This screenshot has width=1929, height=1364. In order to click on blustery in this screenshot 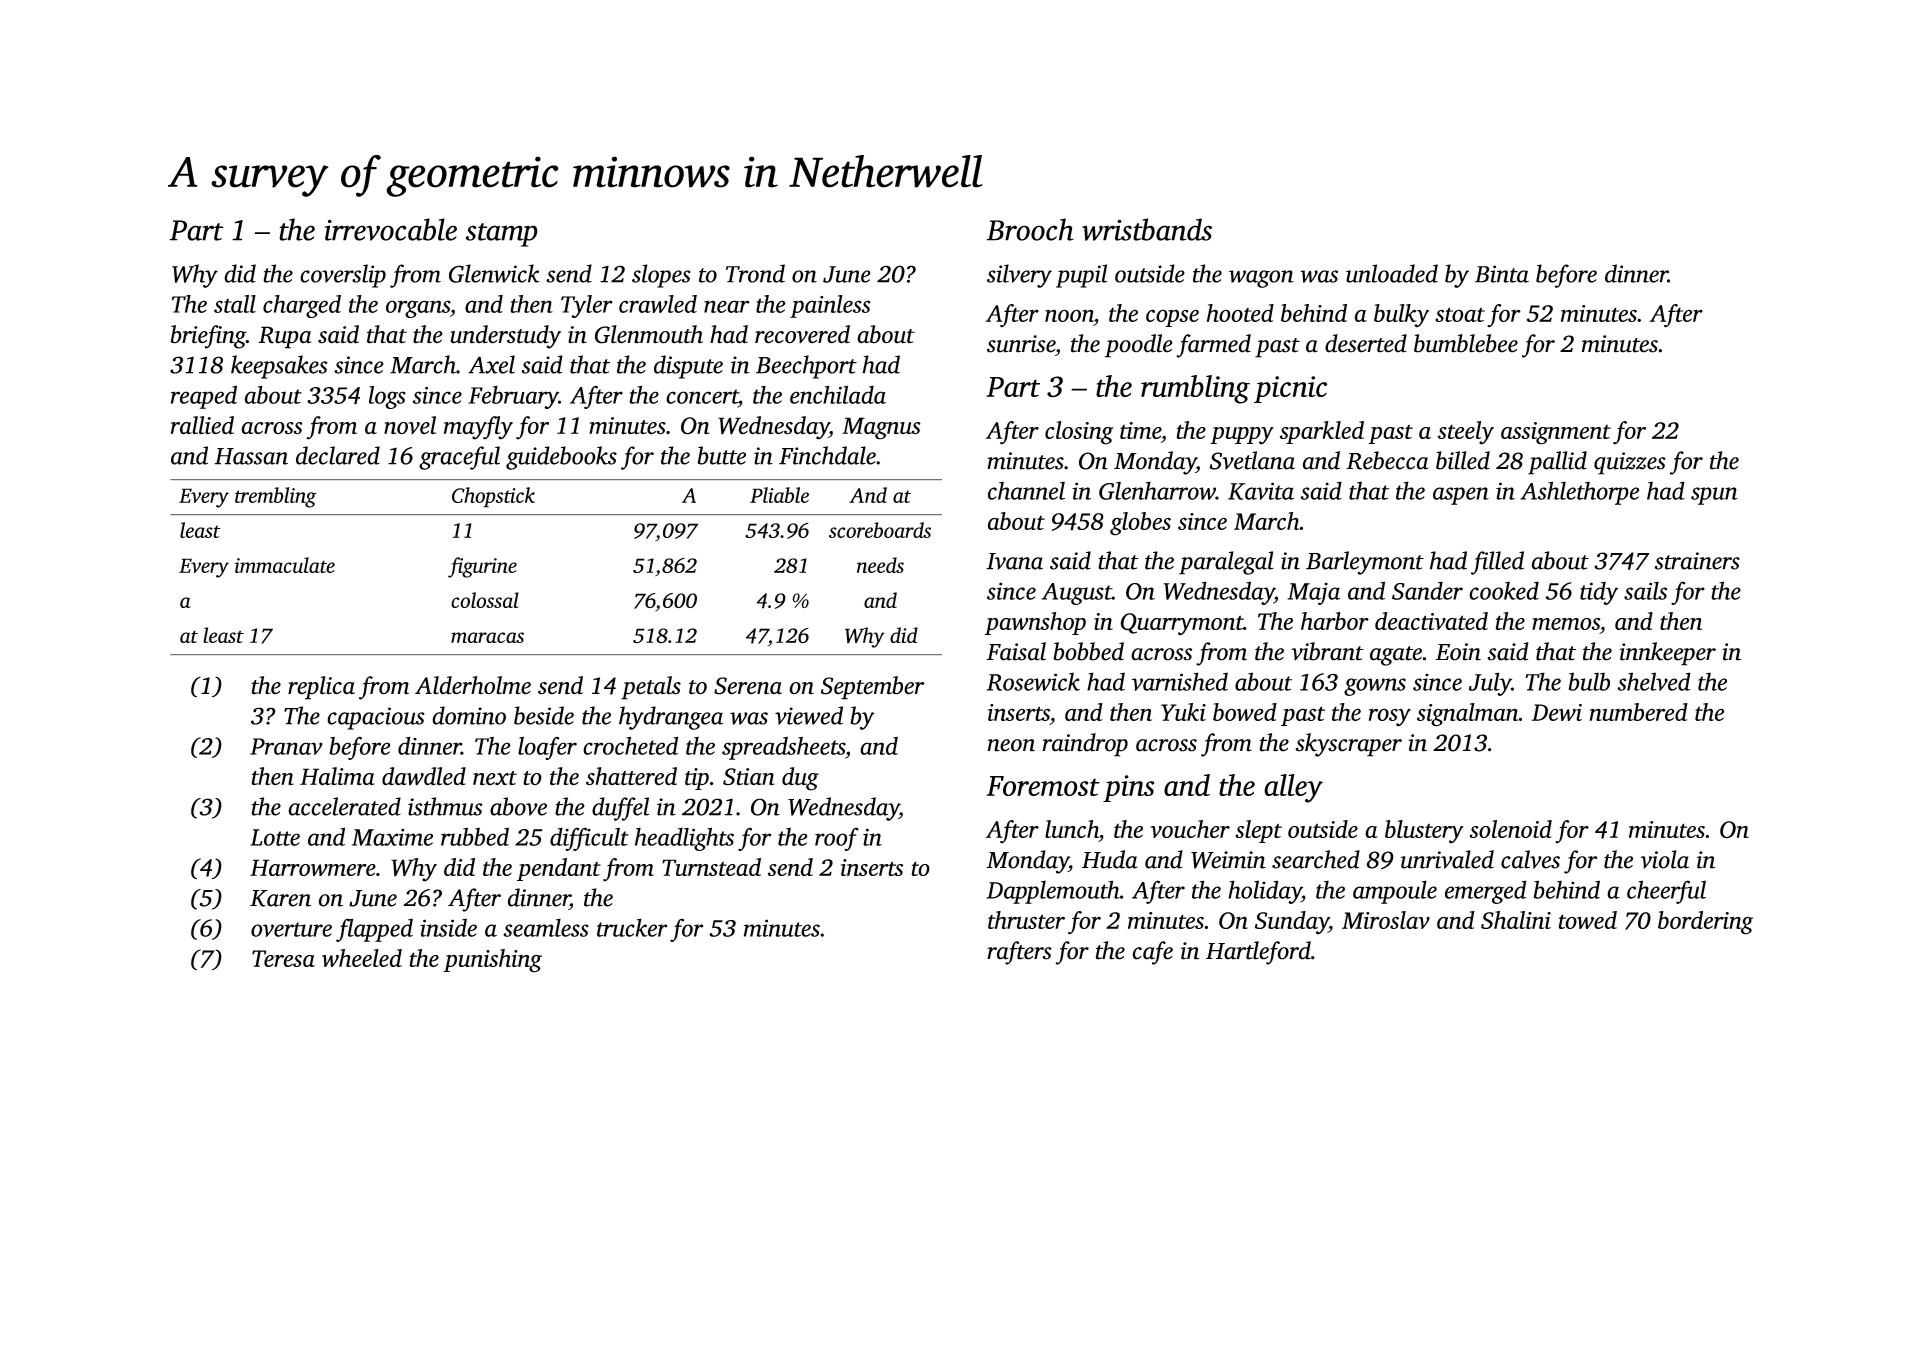, I will do `click(1424, 832)`.
